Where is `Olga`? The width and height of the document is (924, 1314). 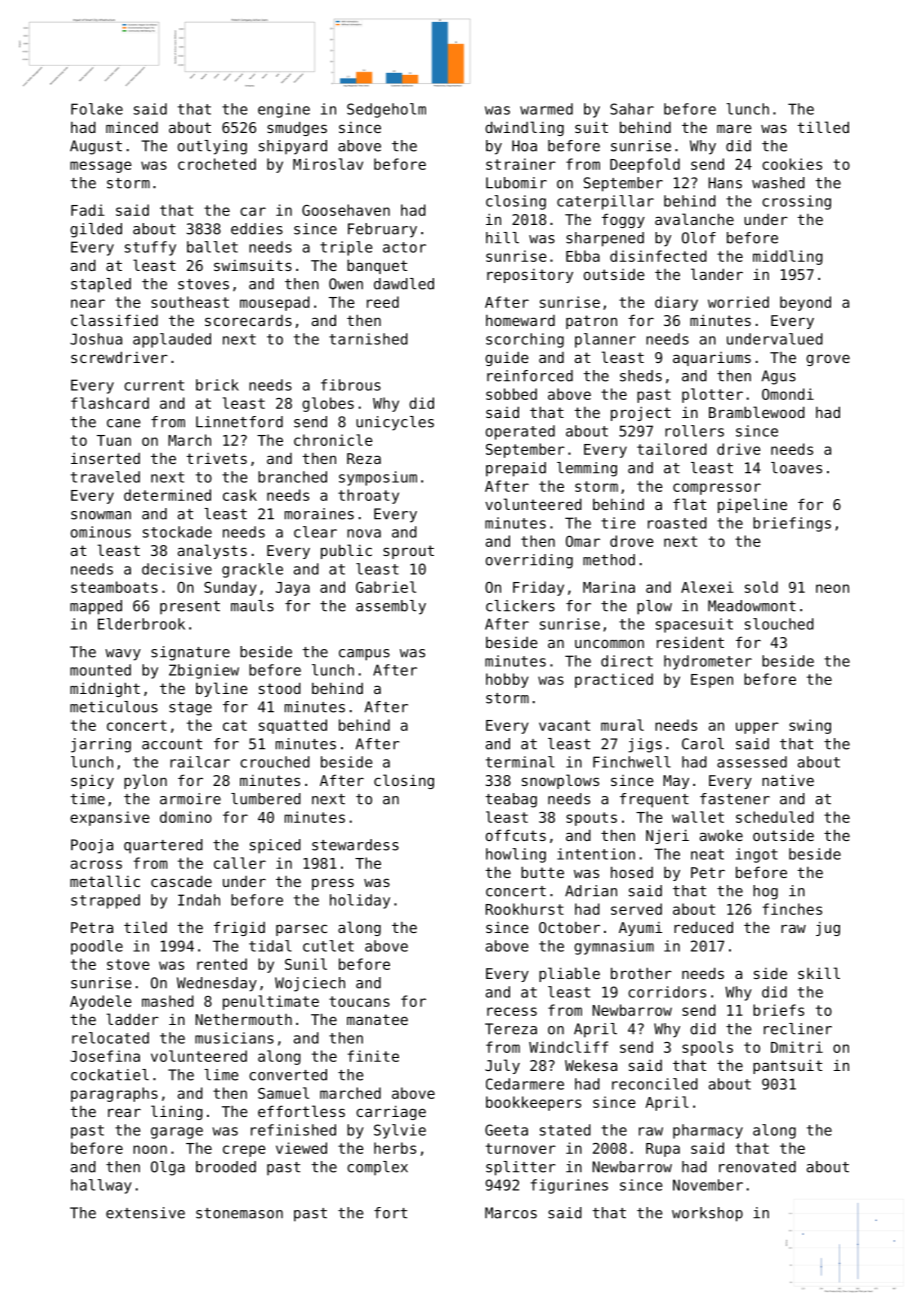 Olga is located at coordinates (168, 1168).
